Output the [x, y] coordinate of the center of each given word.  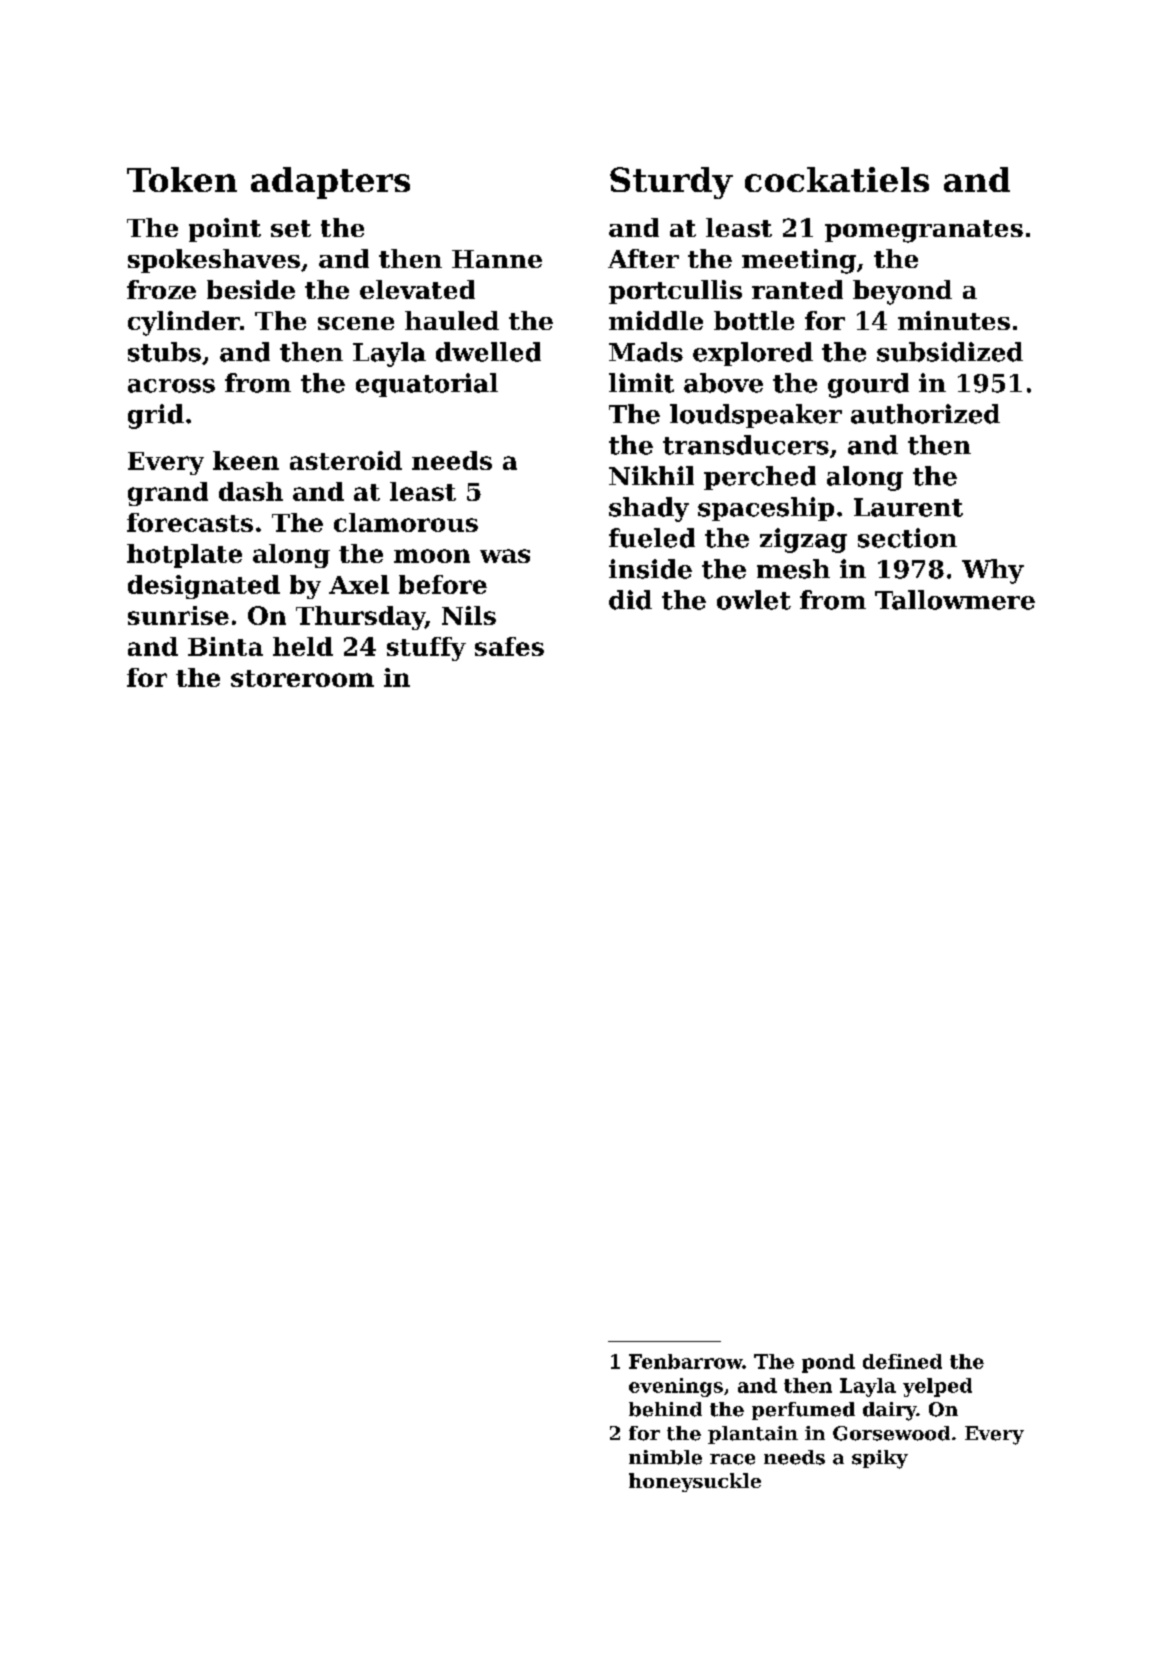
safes [509, 646]
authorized [925, 414]
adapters [330, 183]
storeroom [302, 678]
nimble [665, 1457]
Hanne [497, 259]
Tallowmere [955, 600]
